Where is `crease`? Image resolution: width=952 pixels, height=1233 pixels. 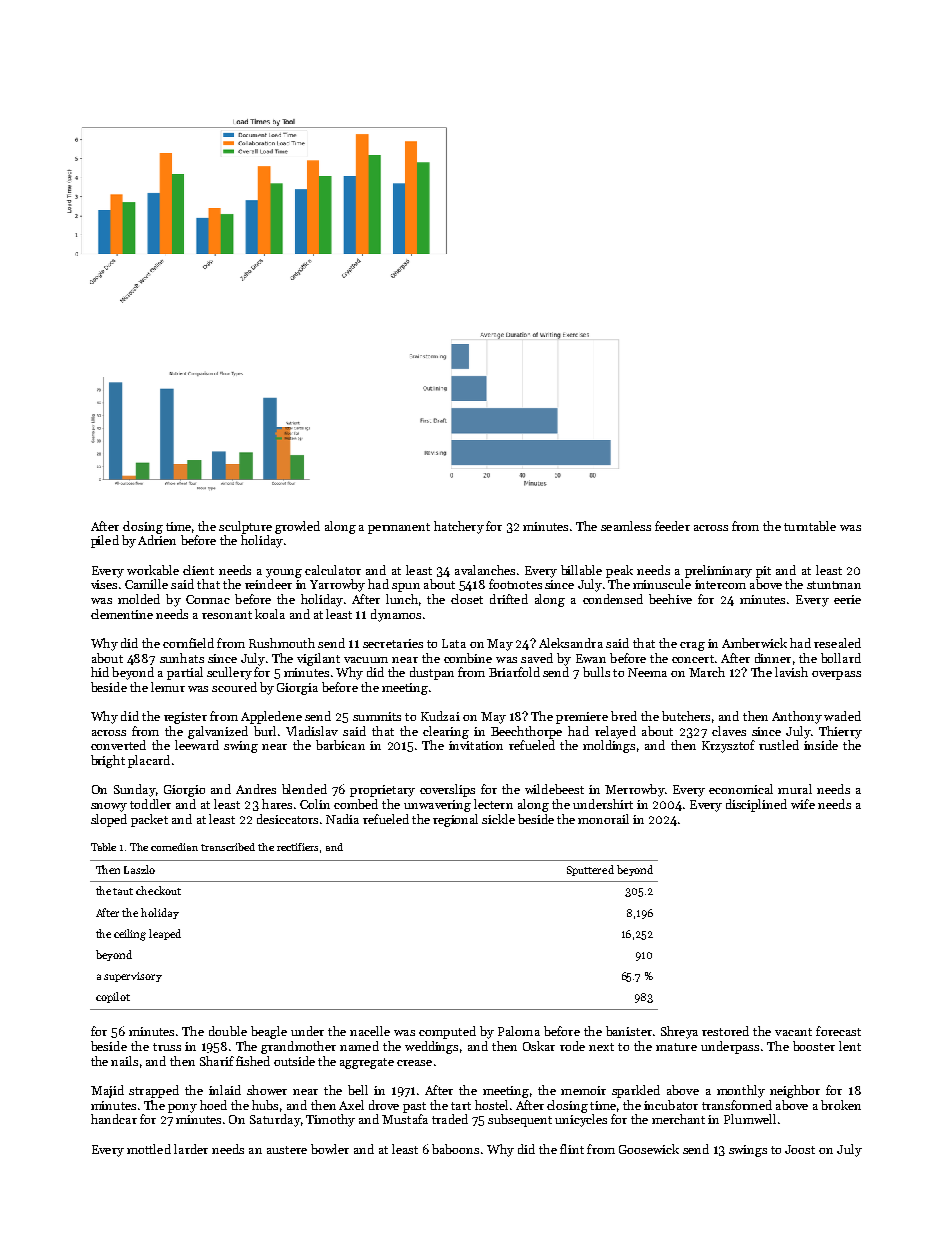 crease is located at coordinates (414, 1063).
